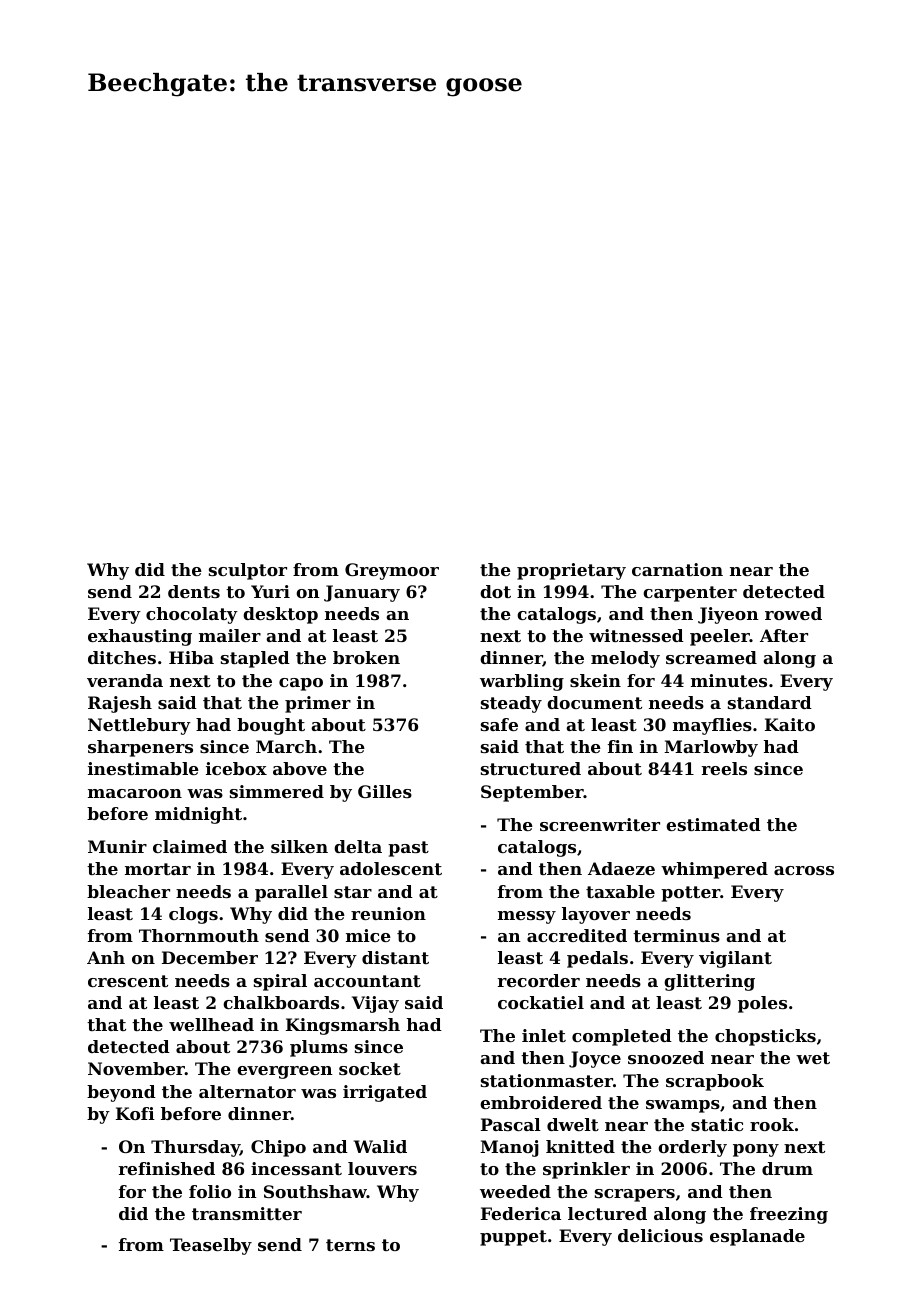 The width and height of the screenshot is (924, 1308). Describe the element at coordinates (676, 935) in the screenshot. I see `terminus` at that location.
